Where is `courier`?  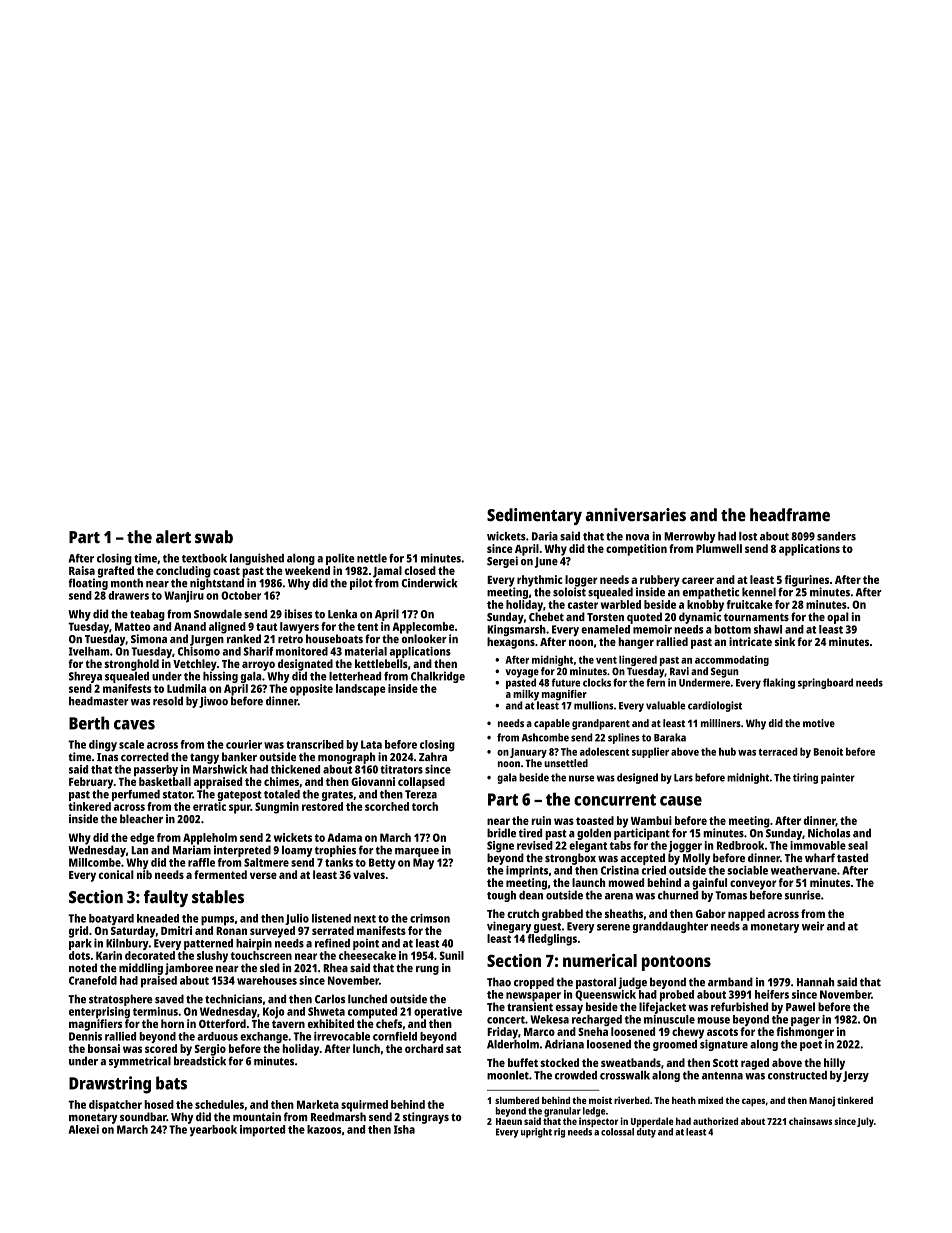 courier is located at coordinates (244, 744).
